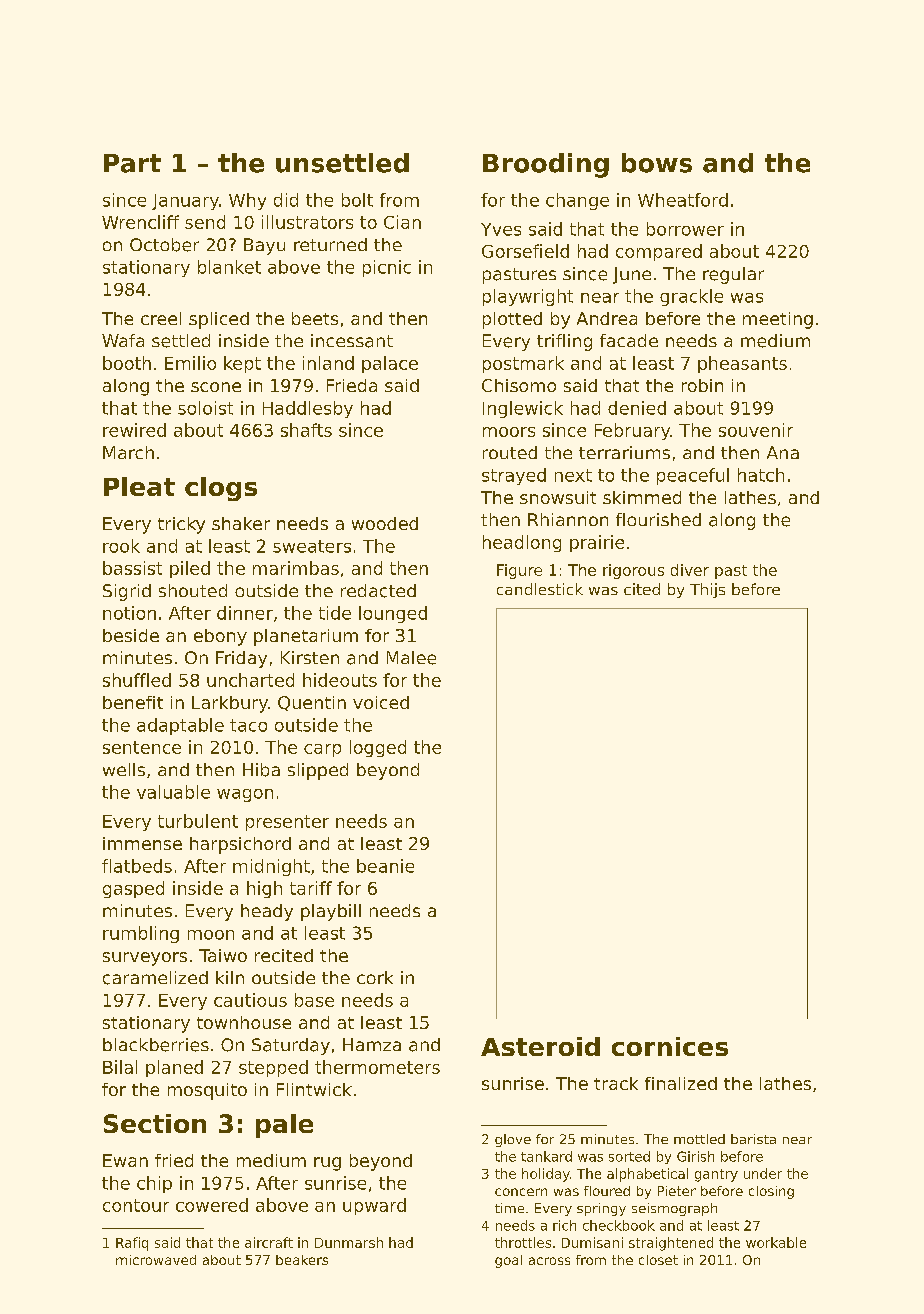 The image size is (924, 1314). Describe the element at coordinates (131, 635) in the image. I see `beside` at that location.
